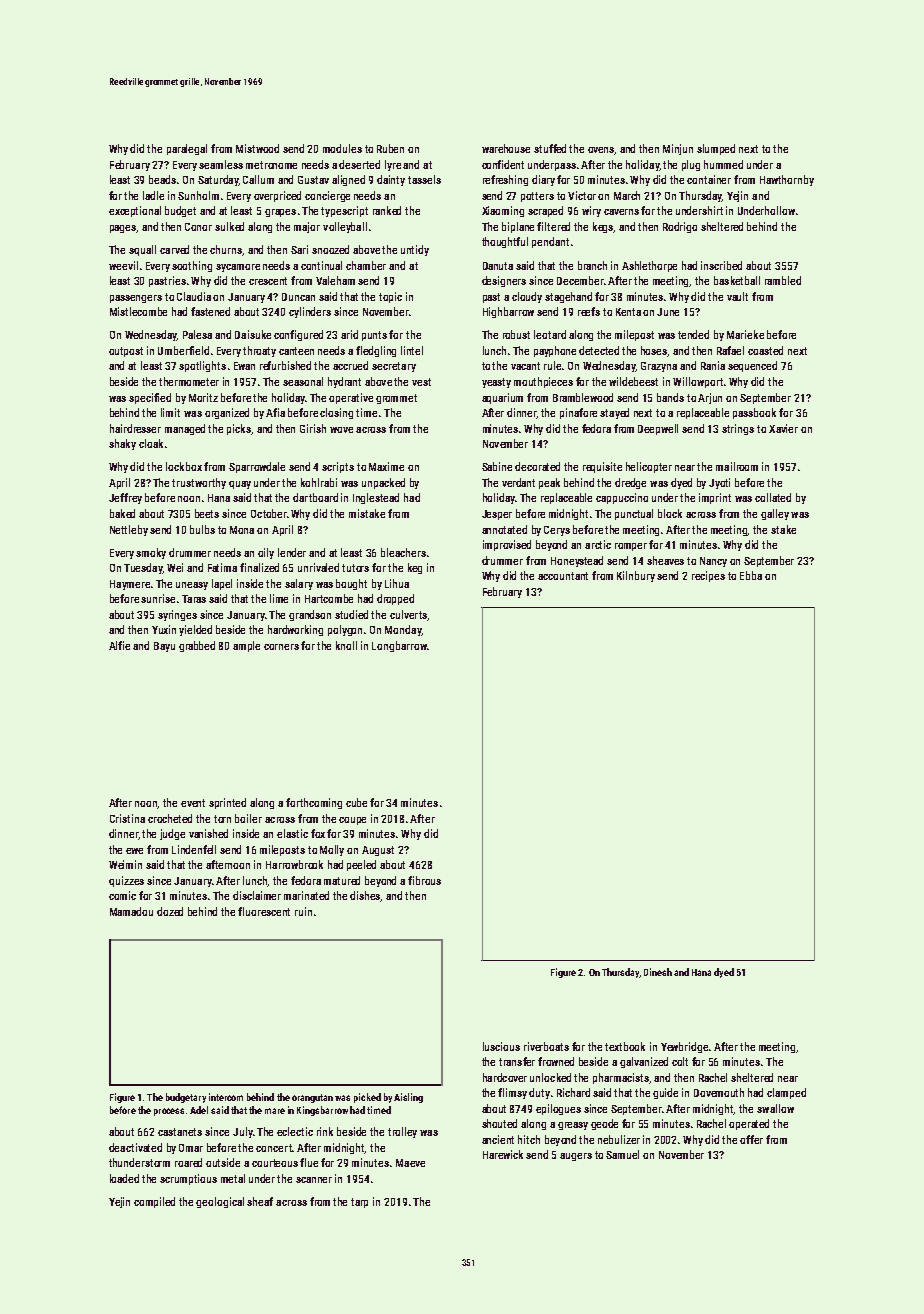 This screenshot has height=1314, width=924. Describe the element at coordinates (684, 1047) in the screenshot. I see `Yewbridge` at that location.
